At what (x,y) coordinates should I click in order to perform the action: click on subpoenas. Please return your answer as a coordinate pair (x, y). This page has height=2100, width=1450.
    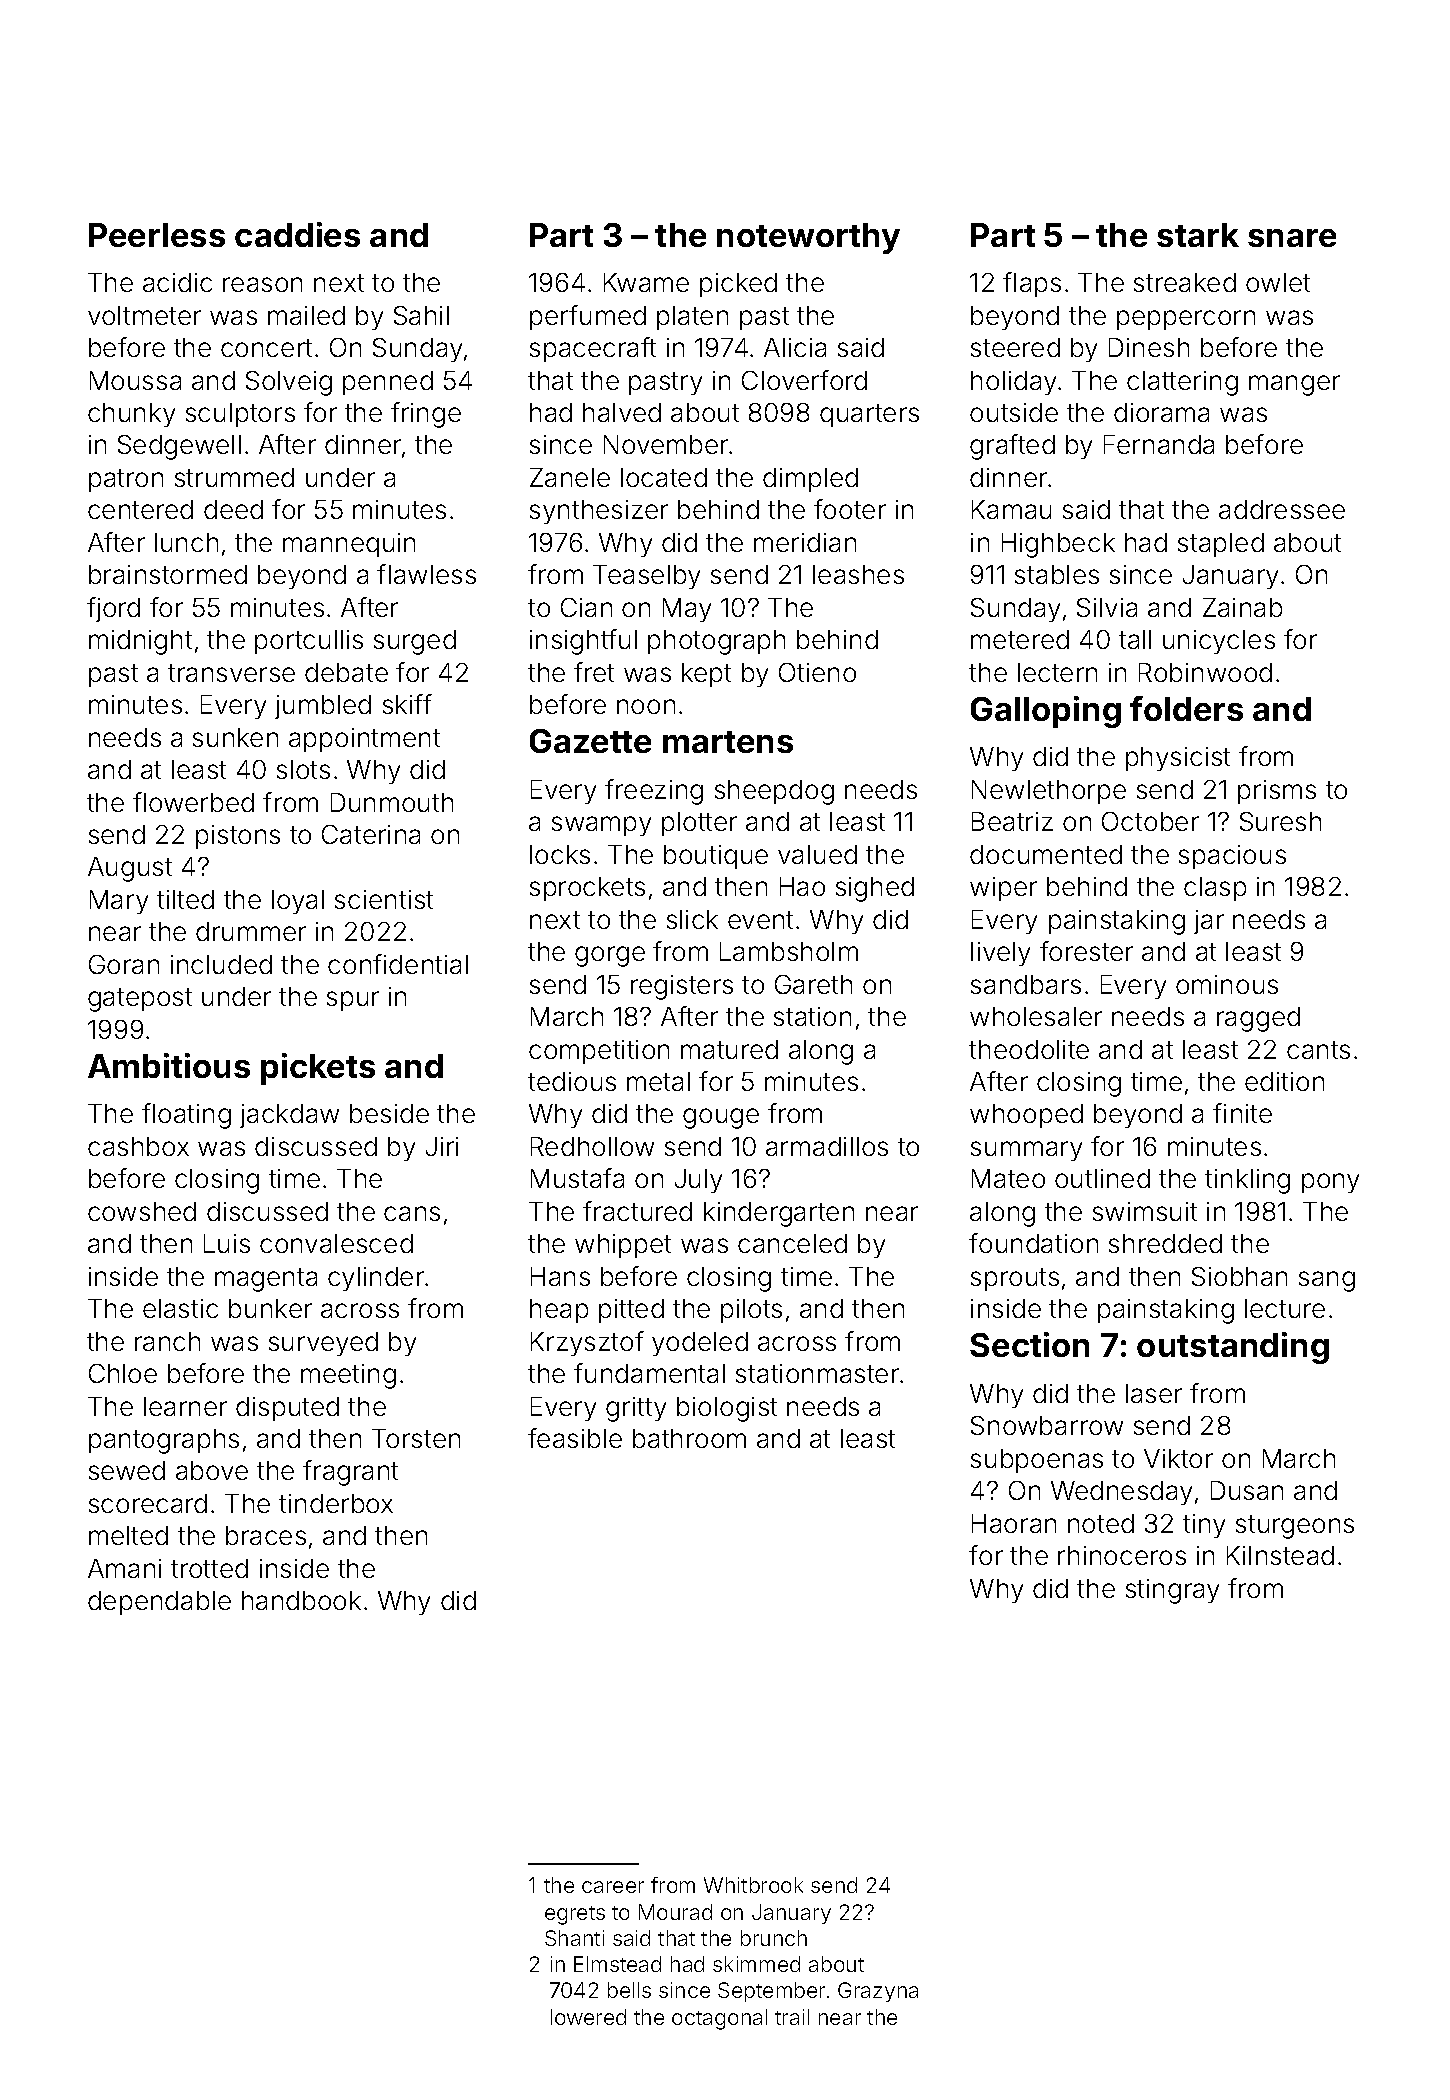
    Looking at the image, I should click on (1037, 1461).
